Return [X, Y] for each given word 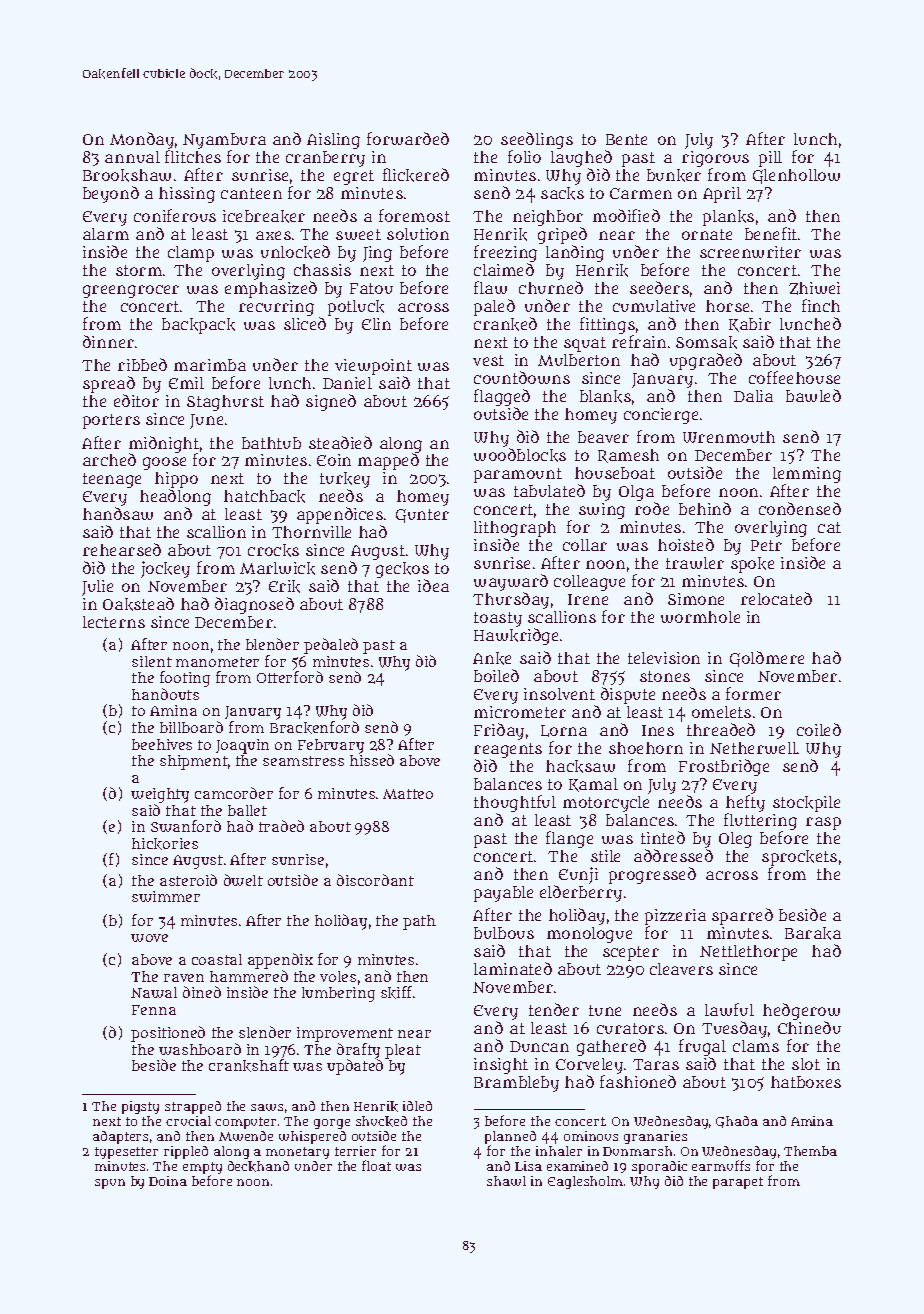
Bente [626, 139]
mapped [388, 462]
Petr [766, 545]
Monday [142, 140]
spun [110, 1184]
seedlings [537, 140]
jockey [165, 569]
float [376, 1165]
